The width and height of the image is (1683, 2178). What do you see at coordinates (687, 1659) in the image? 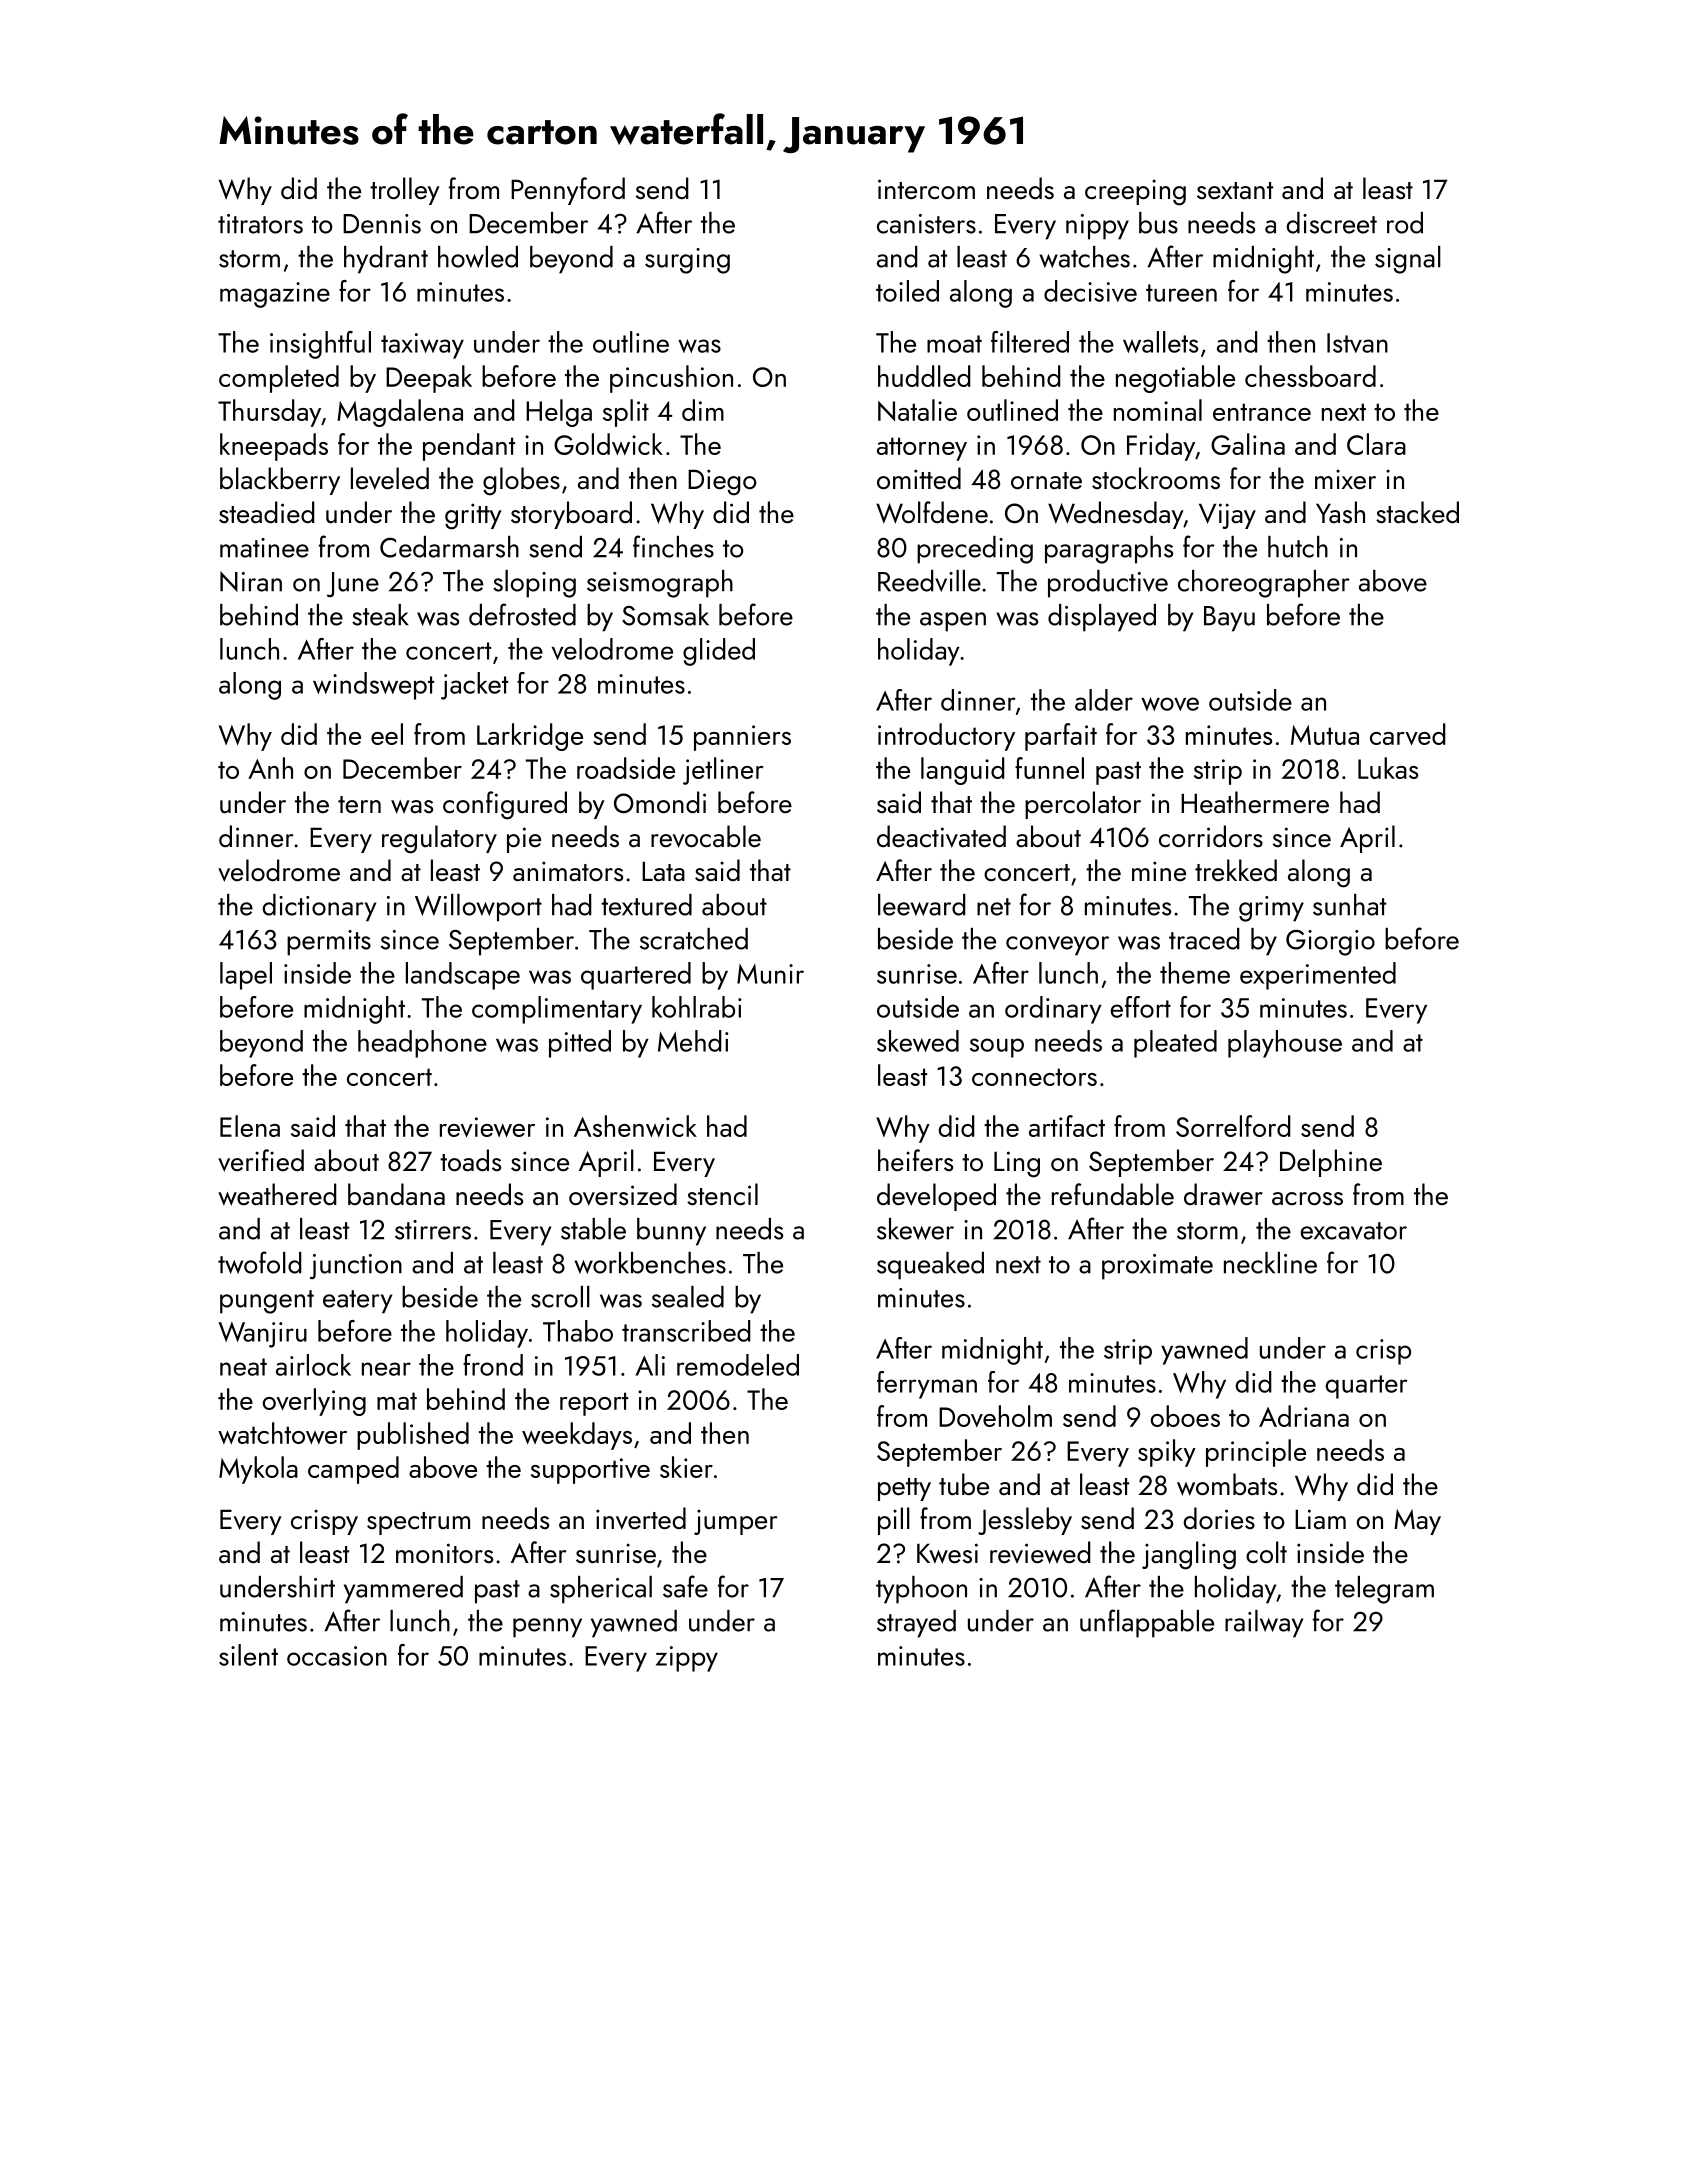
I see `zippy` at bounding box center [687, 1659].
